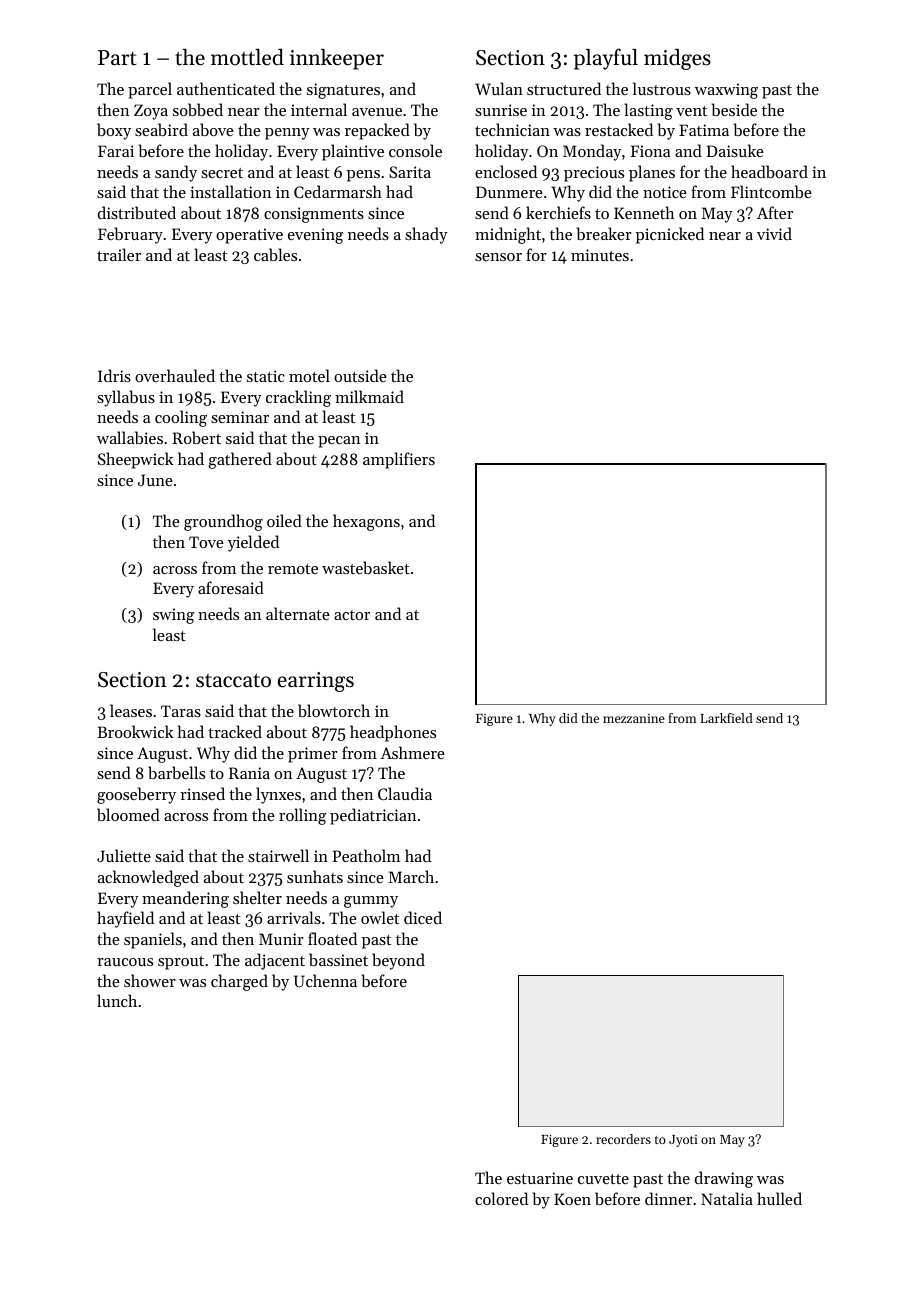 The width and height of the image is (924, 1308). What do you see at coordinates (206, 542) in the image?
I see `Tove` at bounding box center [206, 542].
